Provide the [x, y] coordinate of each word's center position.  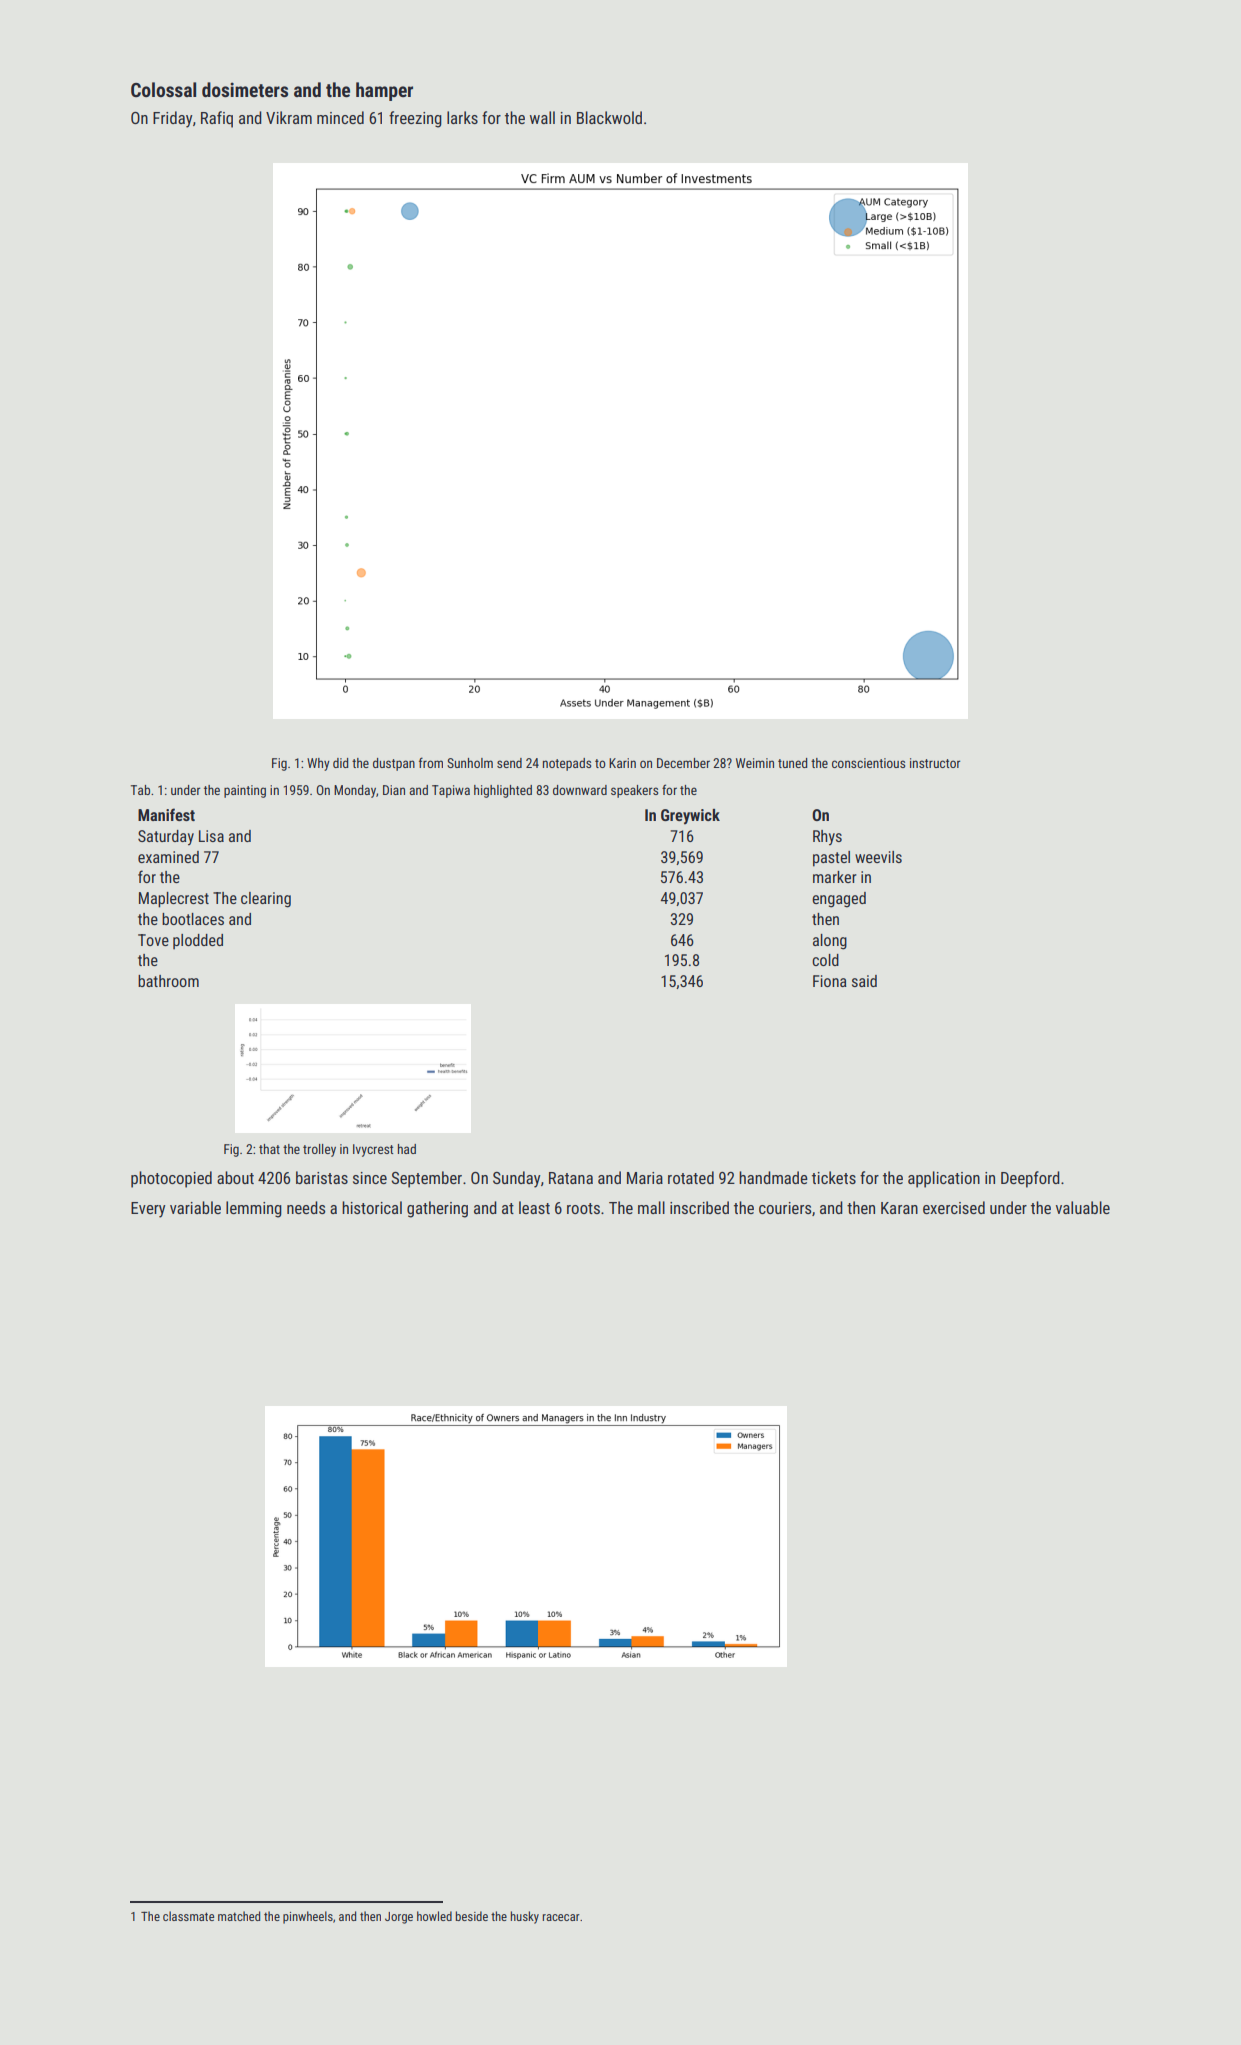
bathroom [168, 981]
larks [462, 117]
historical [372, 1207]
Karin [622, 763]
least [534, 1207]
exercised [954, 1207]
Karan [899, 1208]
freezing [415, 119]
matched [239, 1916]
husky [524, 1917]
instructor [935, 763]
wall [542, 117]
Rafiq [217, 119]
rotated [691, 1177]
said [864, 981]
